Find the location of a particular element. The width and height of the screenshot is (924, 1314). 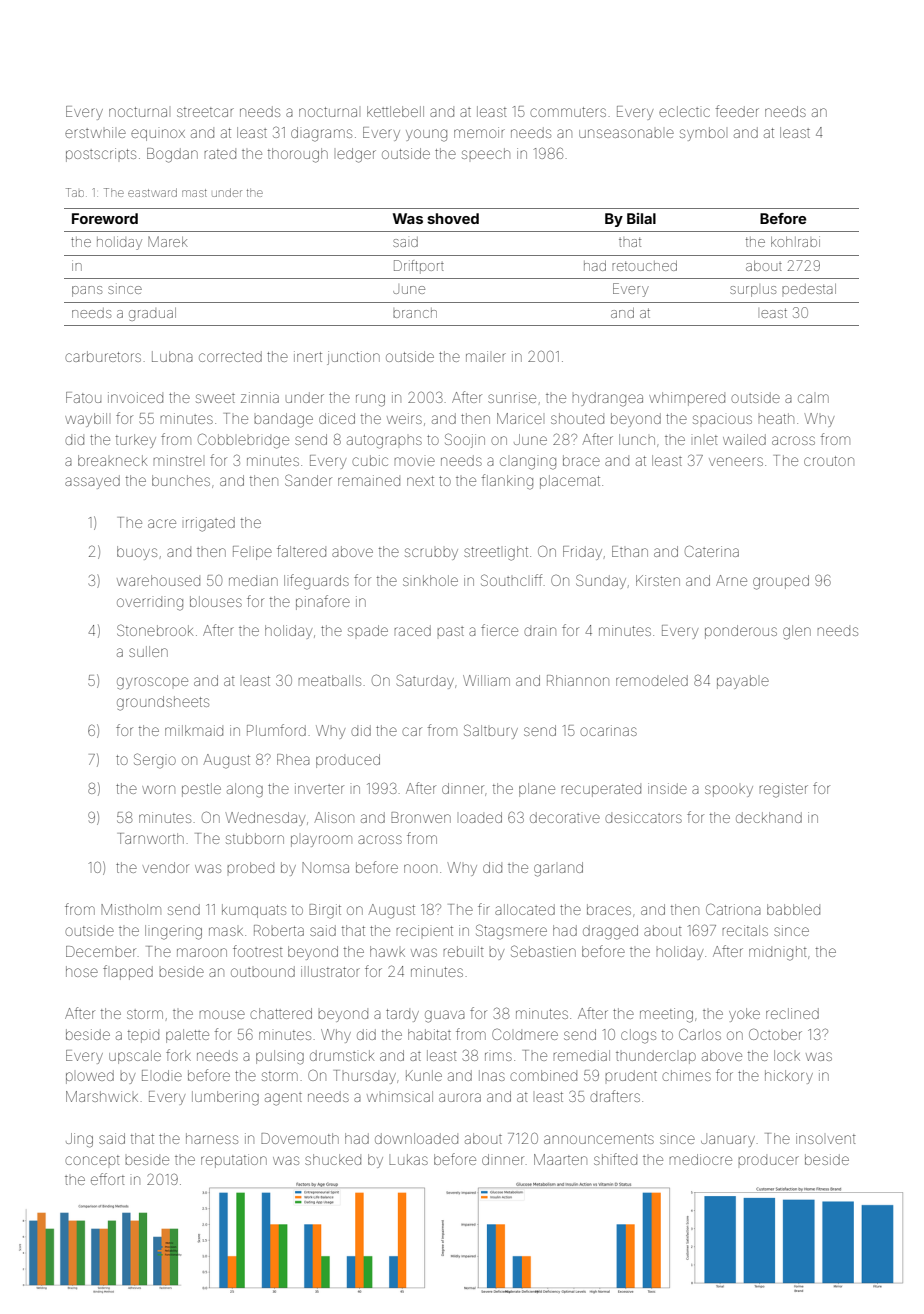

effort is located at coordinates (108, 1179).
